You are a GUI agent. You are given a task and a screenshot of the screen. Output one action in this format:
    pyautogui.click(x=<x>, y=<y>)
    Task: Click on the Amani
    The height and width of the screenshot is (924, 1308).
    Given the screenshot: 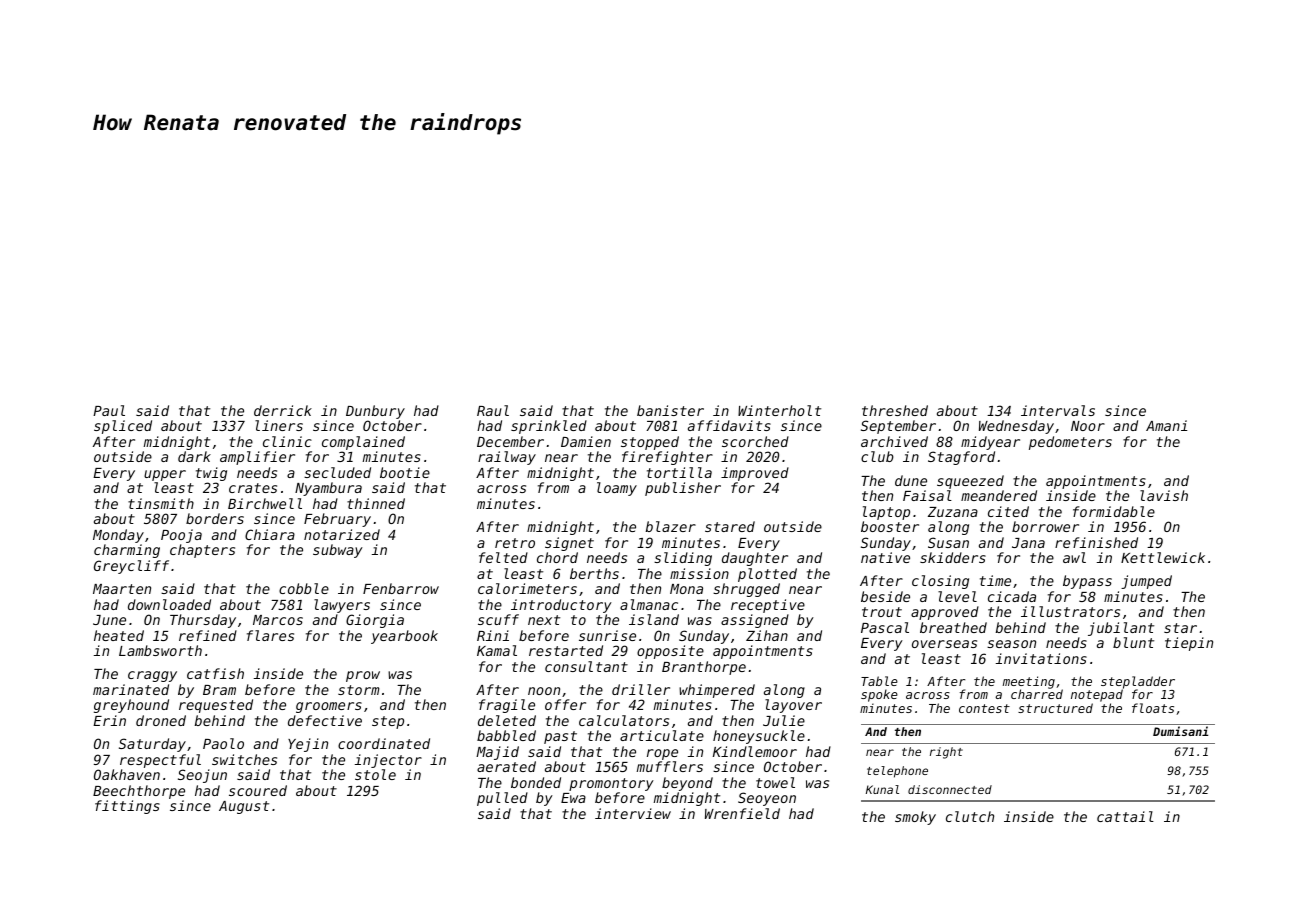 What is the action you would take?
    pyautogui.click(x=1166, y=425)
